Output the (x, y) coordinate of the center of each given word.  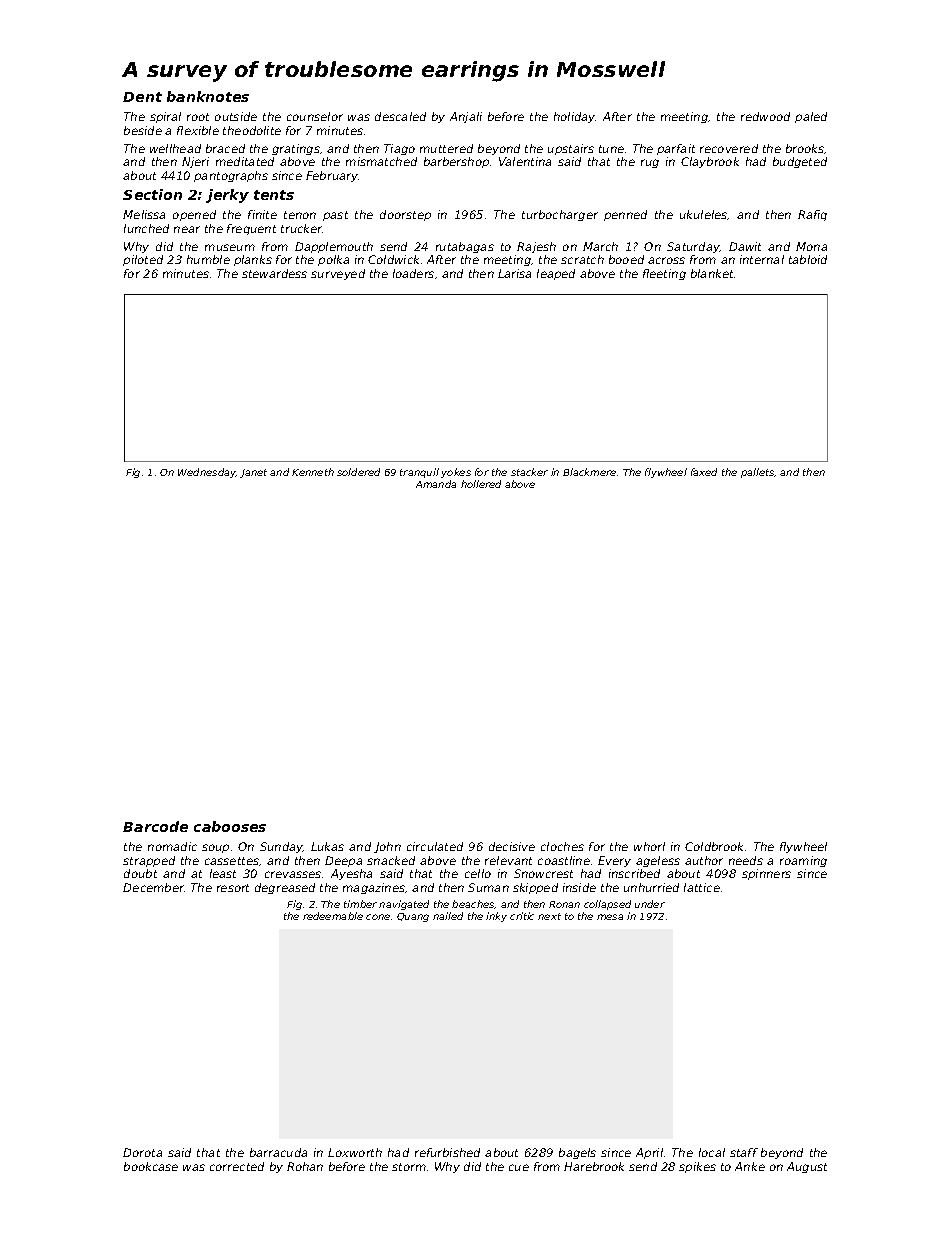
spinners (766, 874)
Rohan (305, 1166)
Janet (253, 473)
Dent (142, 97)
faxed (704, 472)
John (387, 847)
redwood (765, 116)
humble (208, 259)
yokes (456, 473)
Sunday (281, 847)
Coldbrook (714, 846)
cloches (562, 846)
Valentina (525, 161)
